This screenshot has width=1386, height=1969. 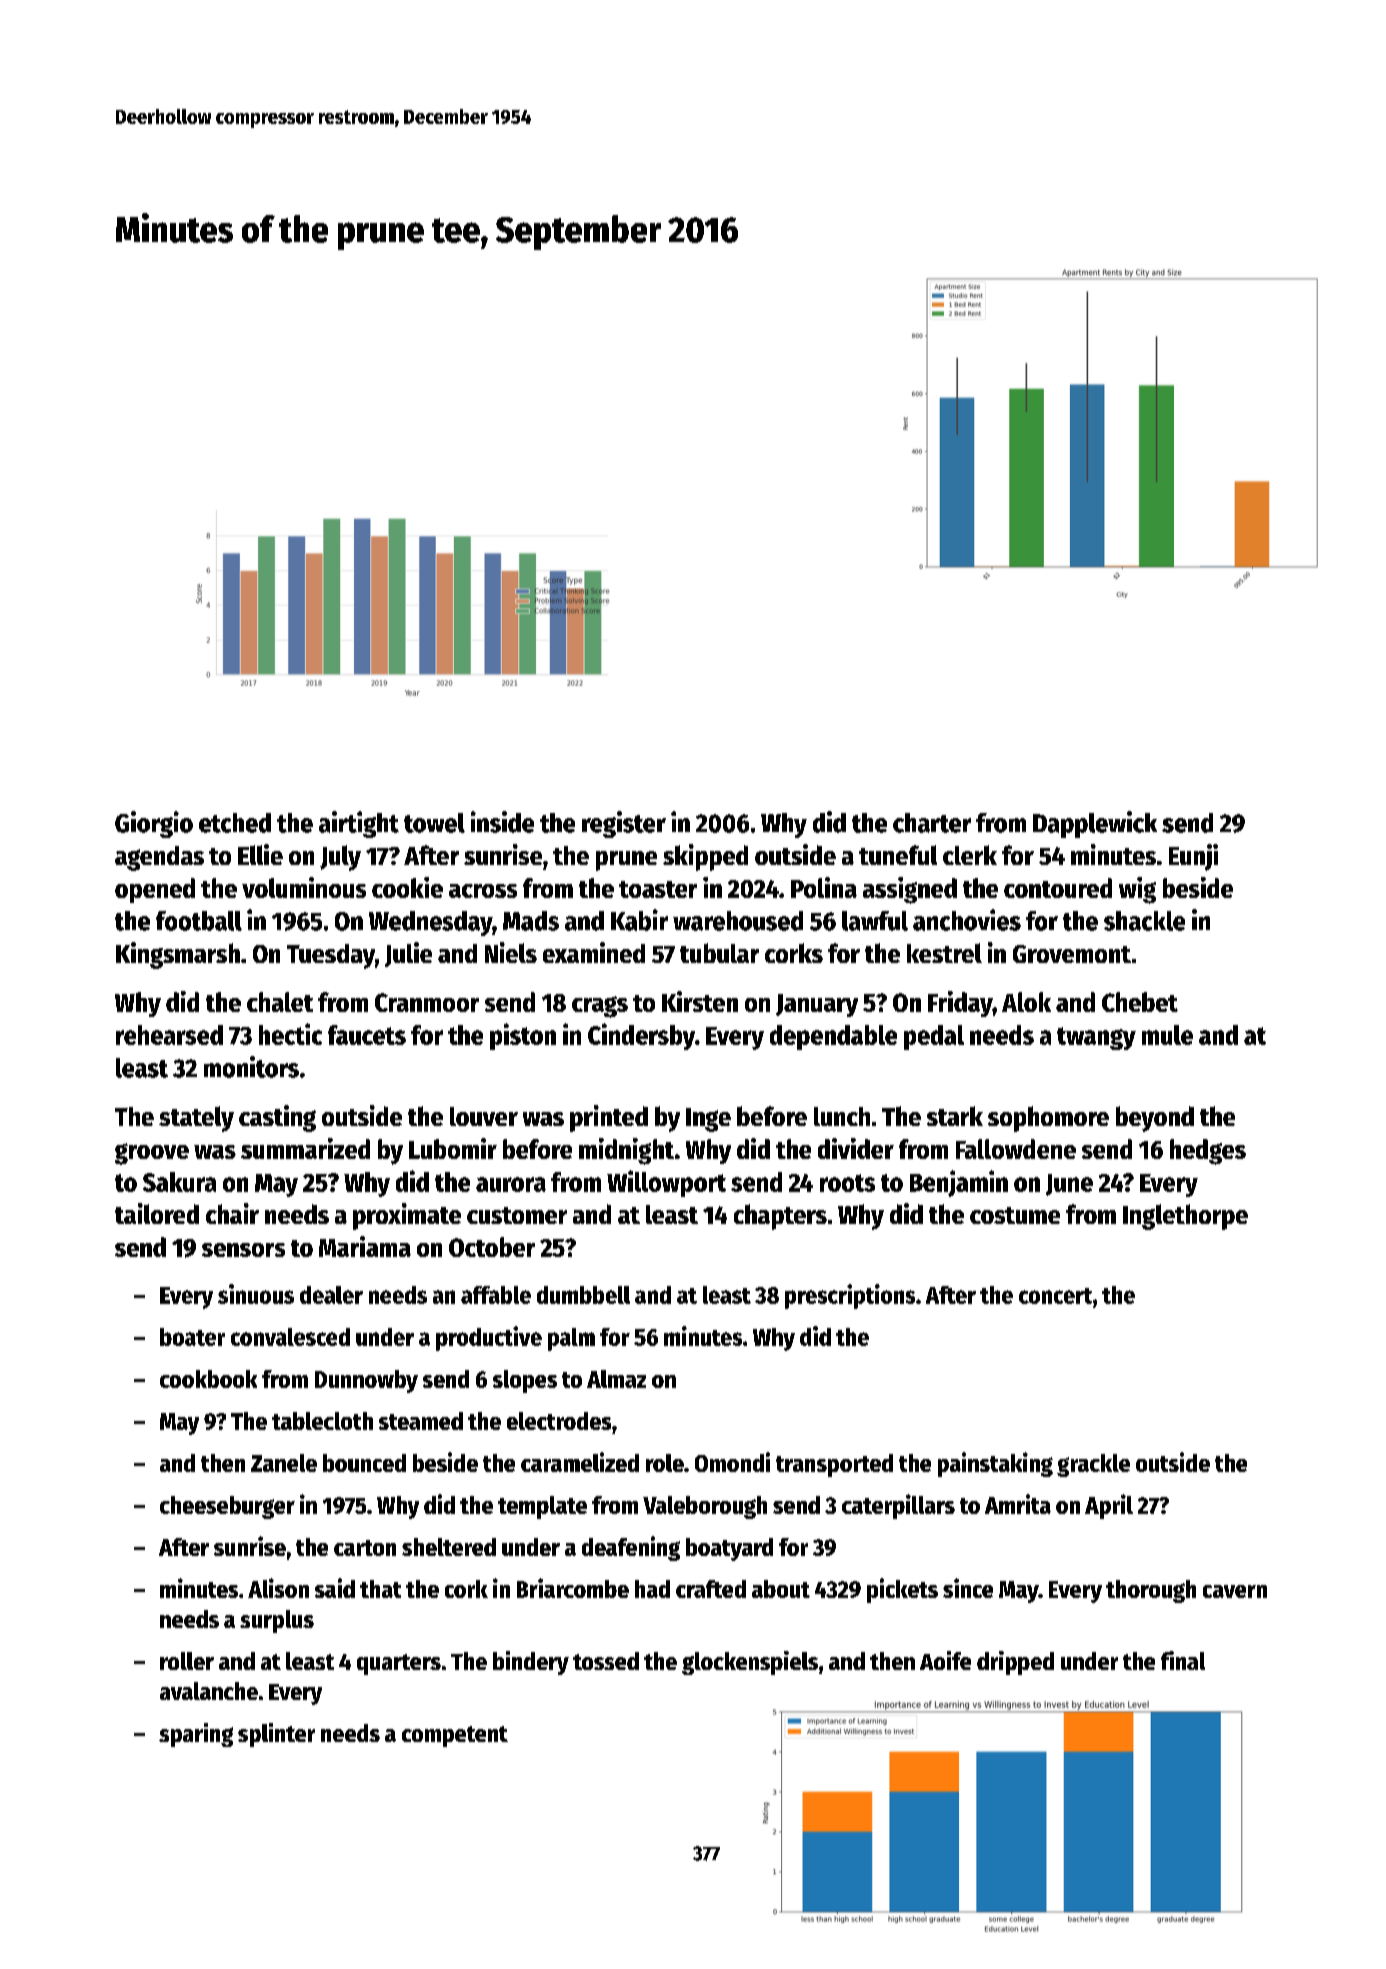 I want to click on shackle, so click(x=1144, y=921).
